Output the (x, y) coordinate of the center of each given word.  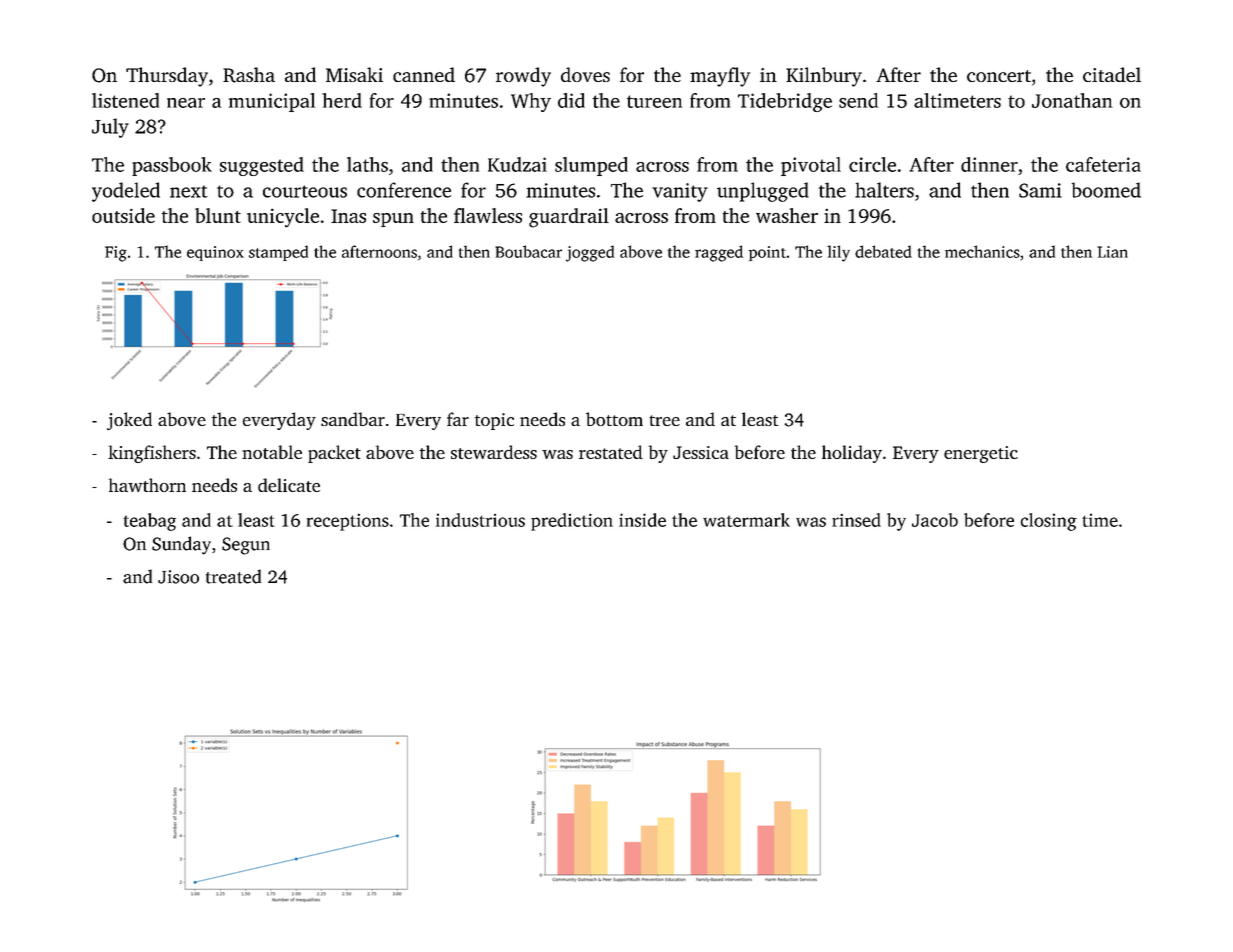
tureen (654, 101)
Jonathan (1072, 100)
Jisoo (178, 577)
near (186, 103)
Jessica (701, 452)
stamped (278, 253)
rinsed (856, 520)
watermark (746, 520)
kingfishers (152, 454)
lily (838, 253)
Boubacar (528, 251)
